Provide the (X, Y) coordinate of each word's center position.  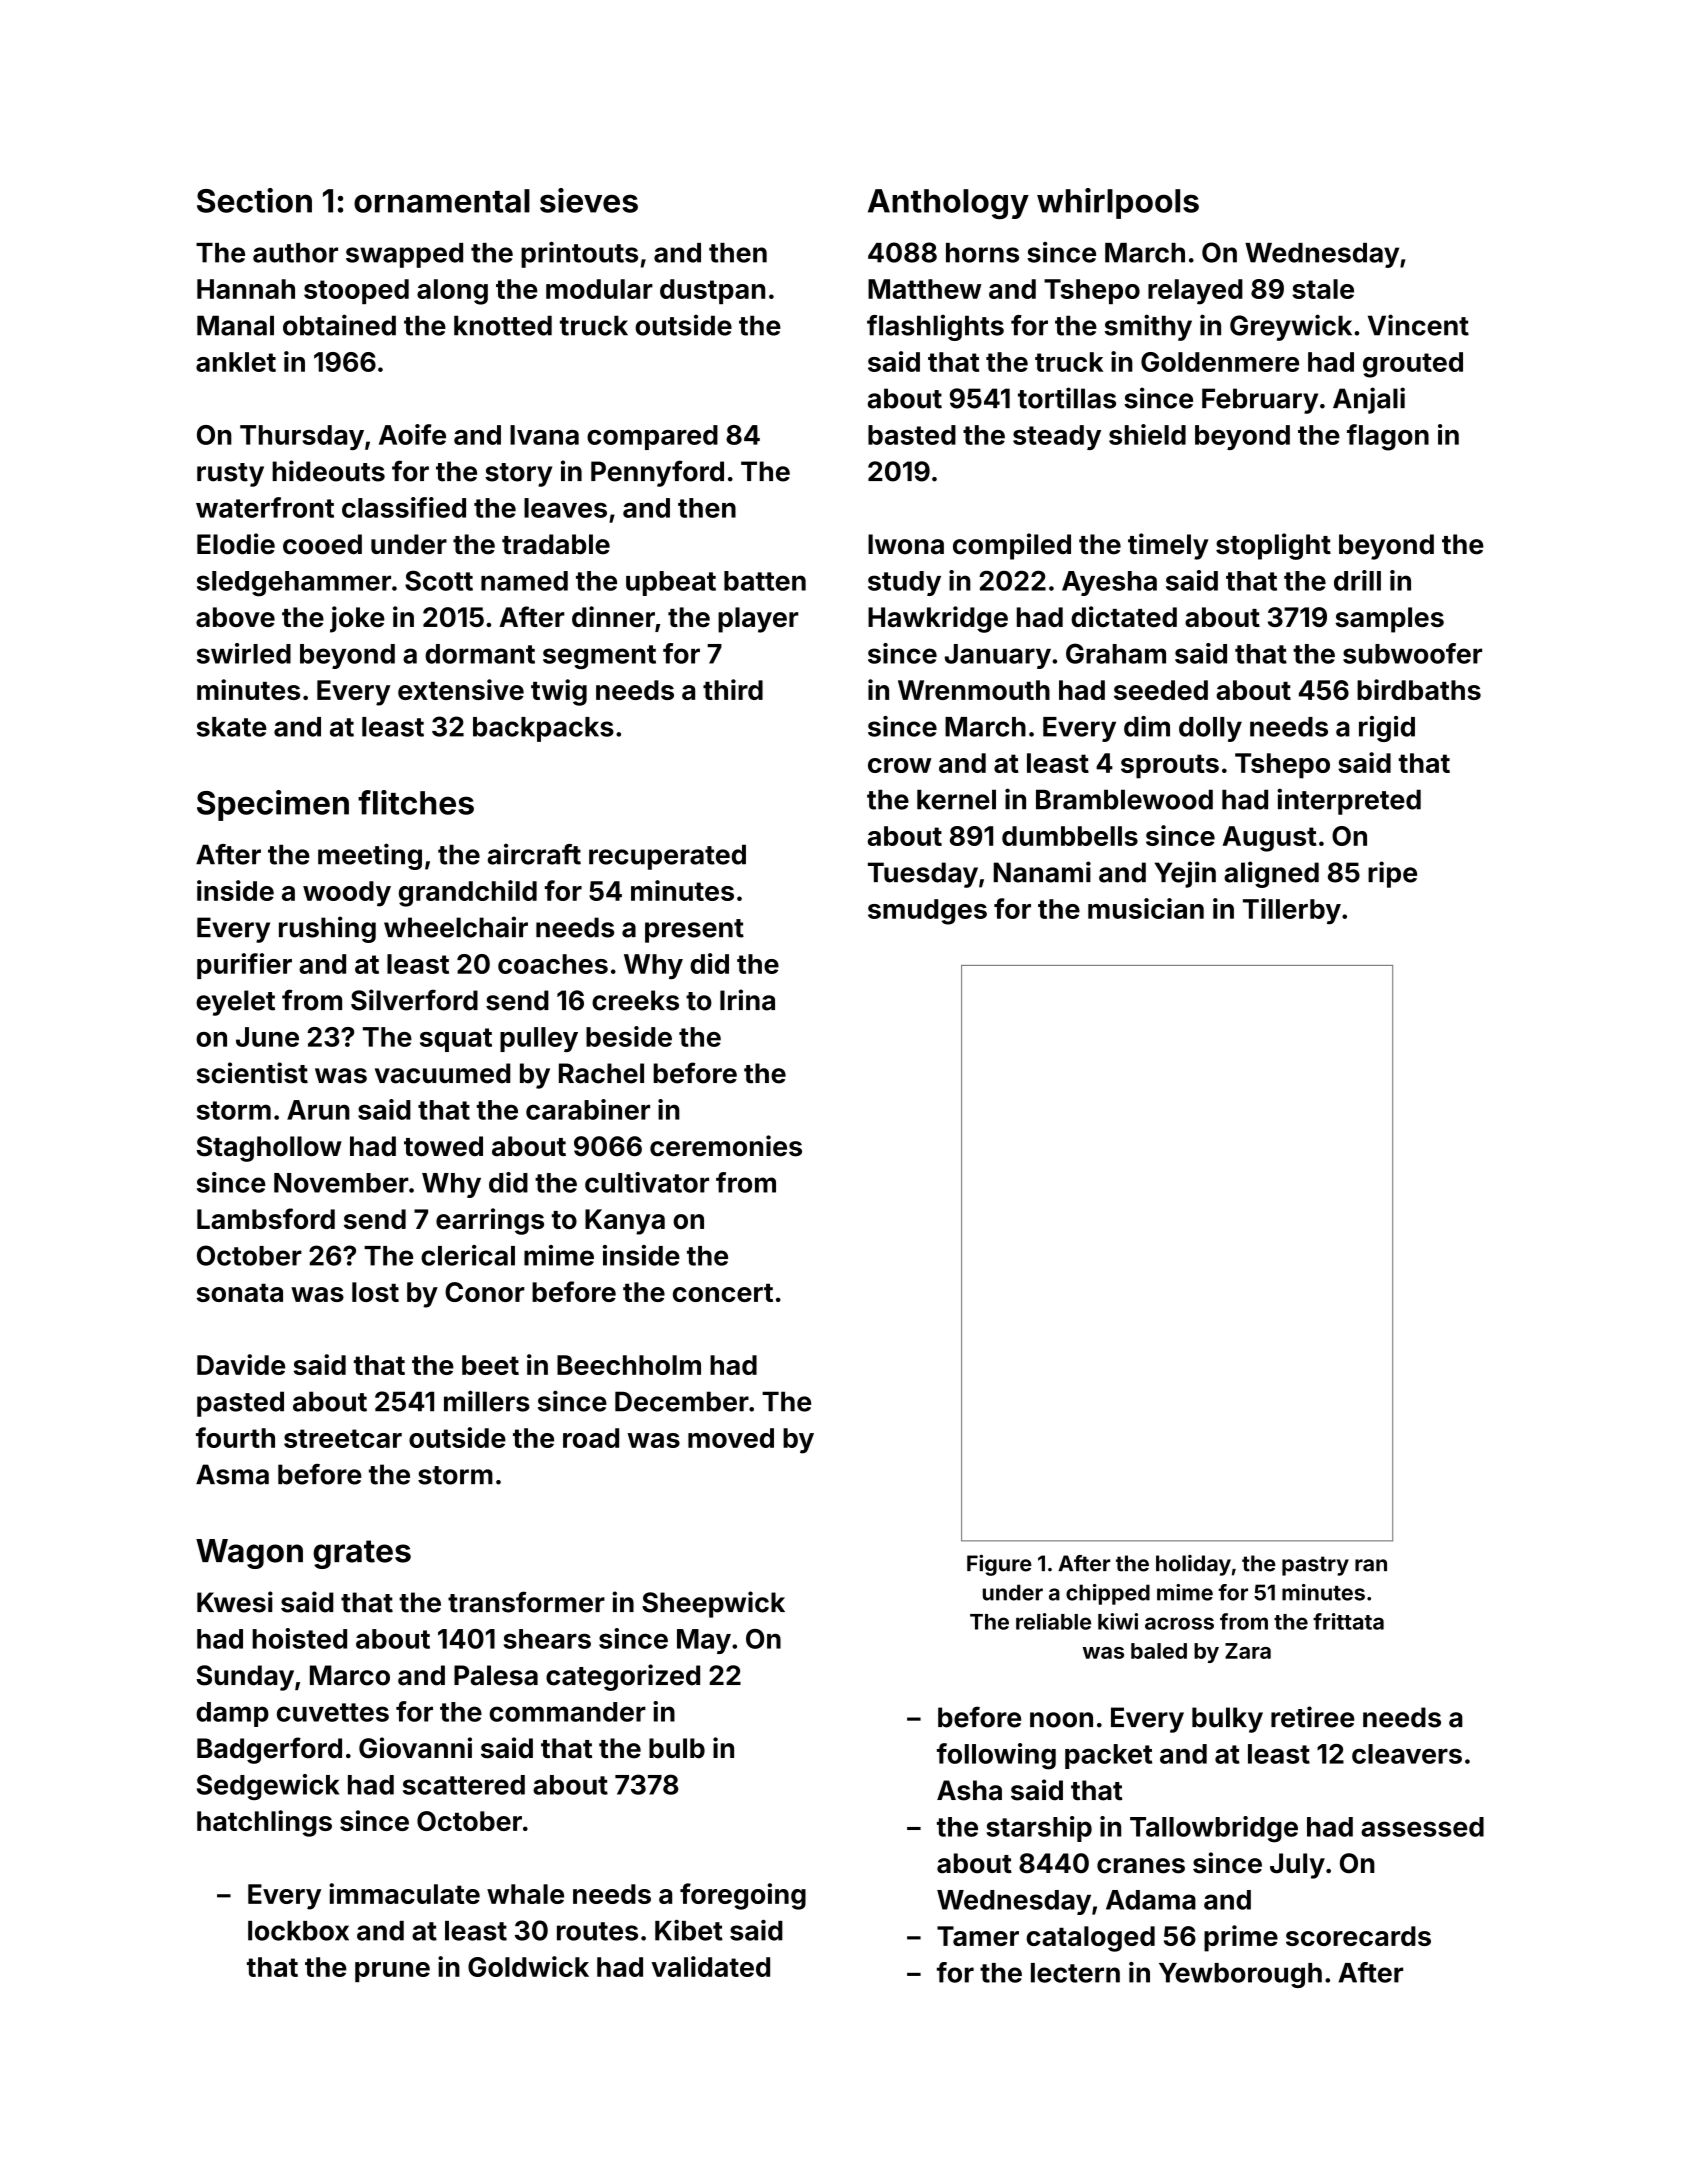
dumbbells (1070, 836)
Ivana (544, 435)
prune (392, 1972)
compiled (1012, 546)
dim (1147, 726)
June (267, 1037)
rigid (1387, 729)
